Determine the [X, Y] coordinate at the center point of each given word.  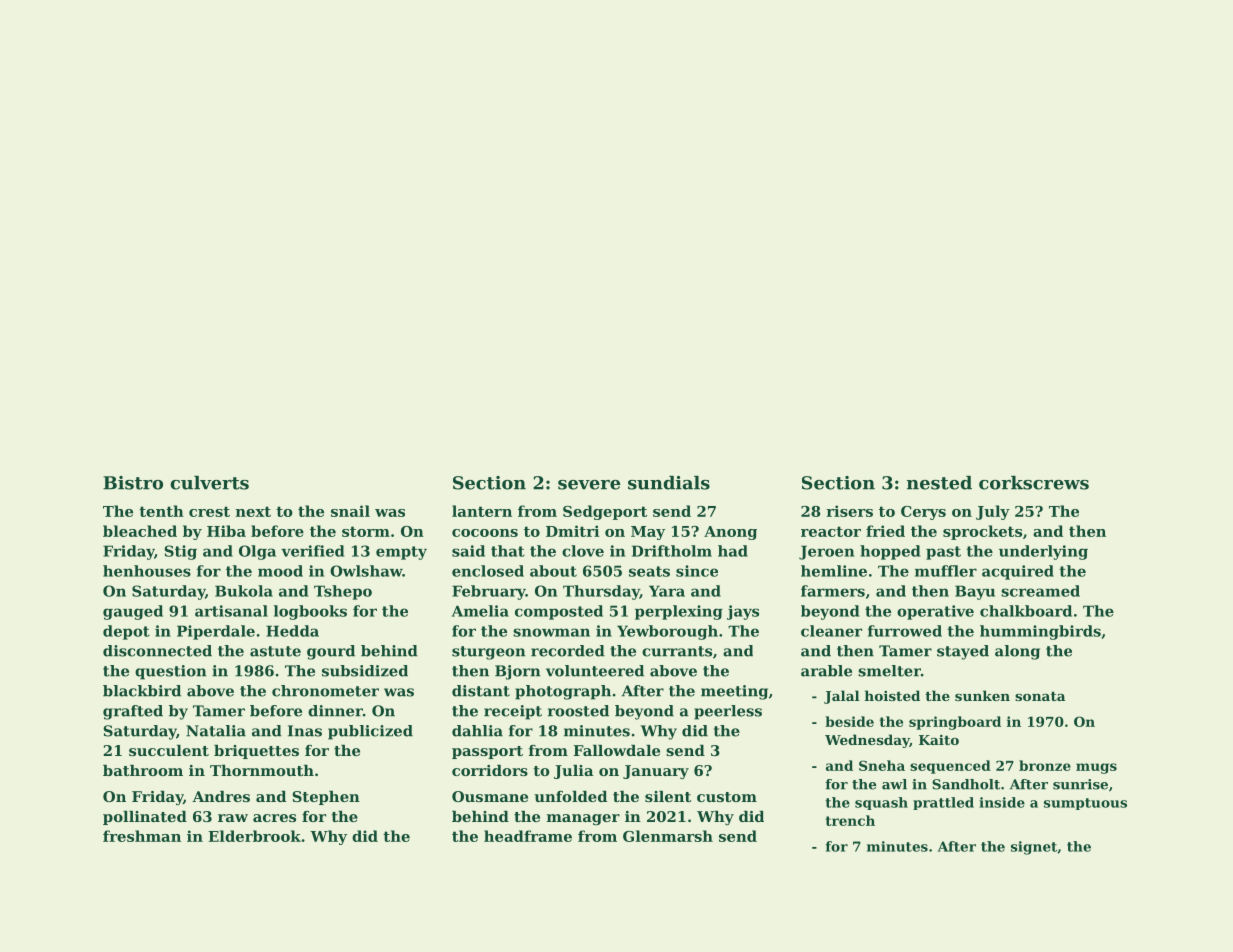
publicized [370, 732]
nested [939, 483]
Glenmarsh [668, 836]
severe [589, 485]
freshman [142, 836]
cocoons [485, 533]
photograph [563, 692]
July [993, 512]
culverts [210, 483]
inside [1002, 802]
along [1017, 652]
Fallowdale [616, 750]
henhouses [147, 571]
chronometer [325, 691]
